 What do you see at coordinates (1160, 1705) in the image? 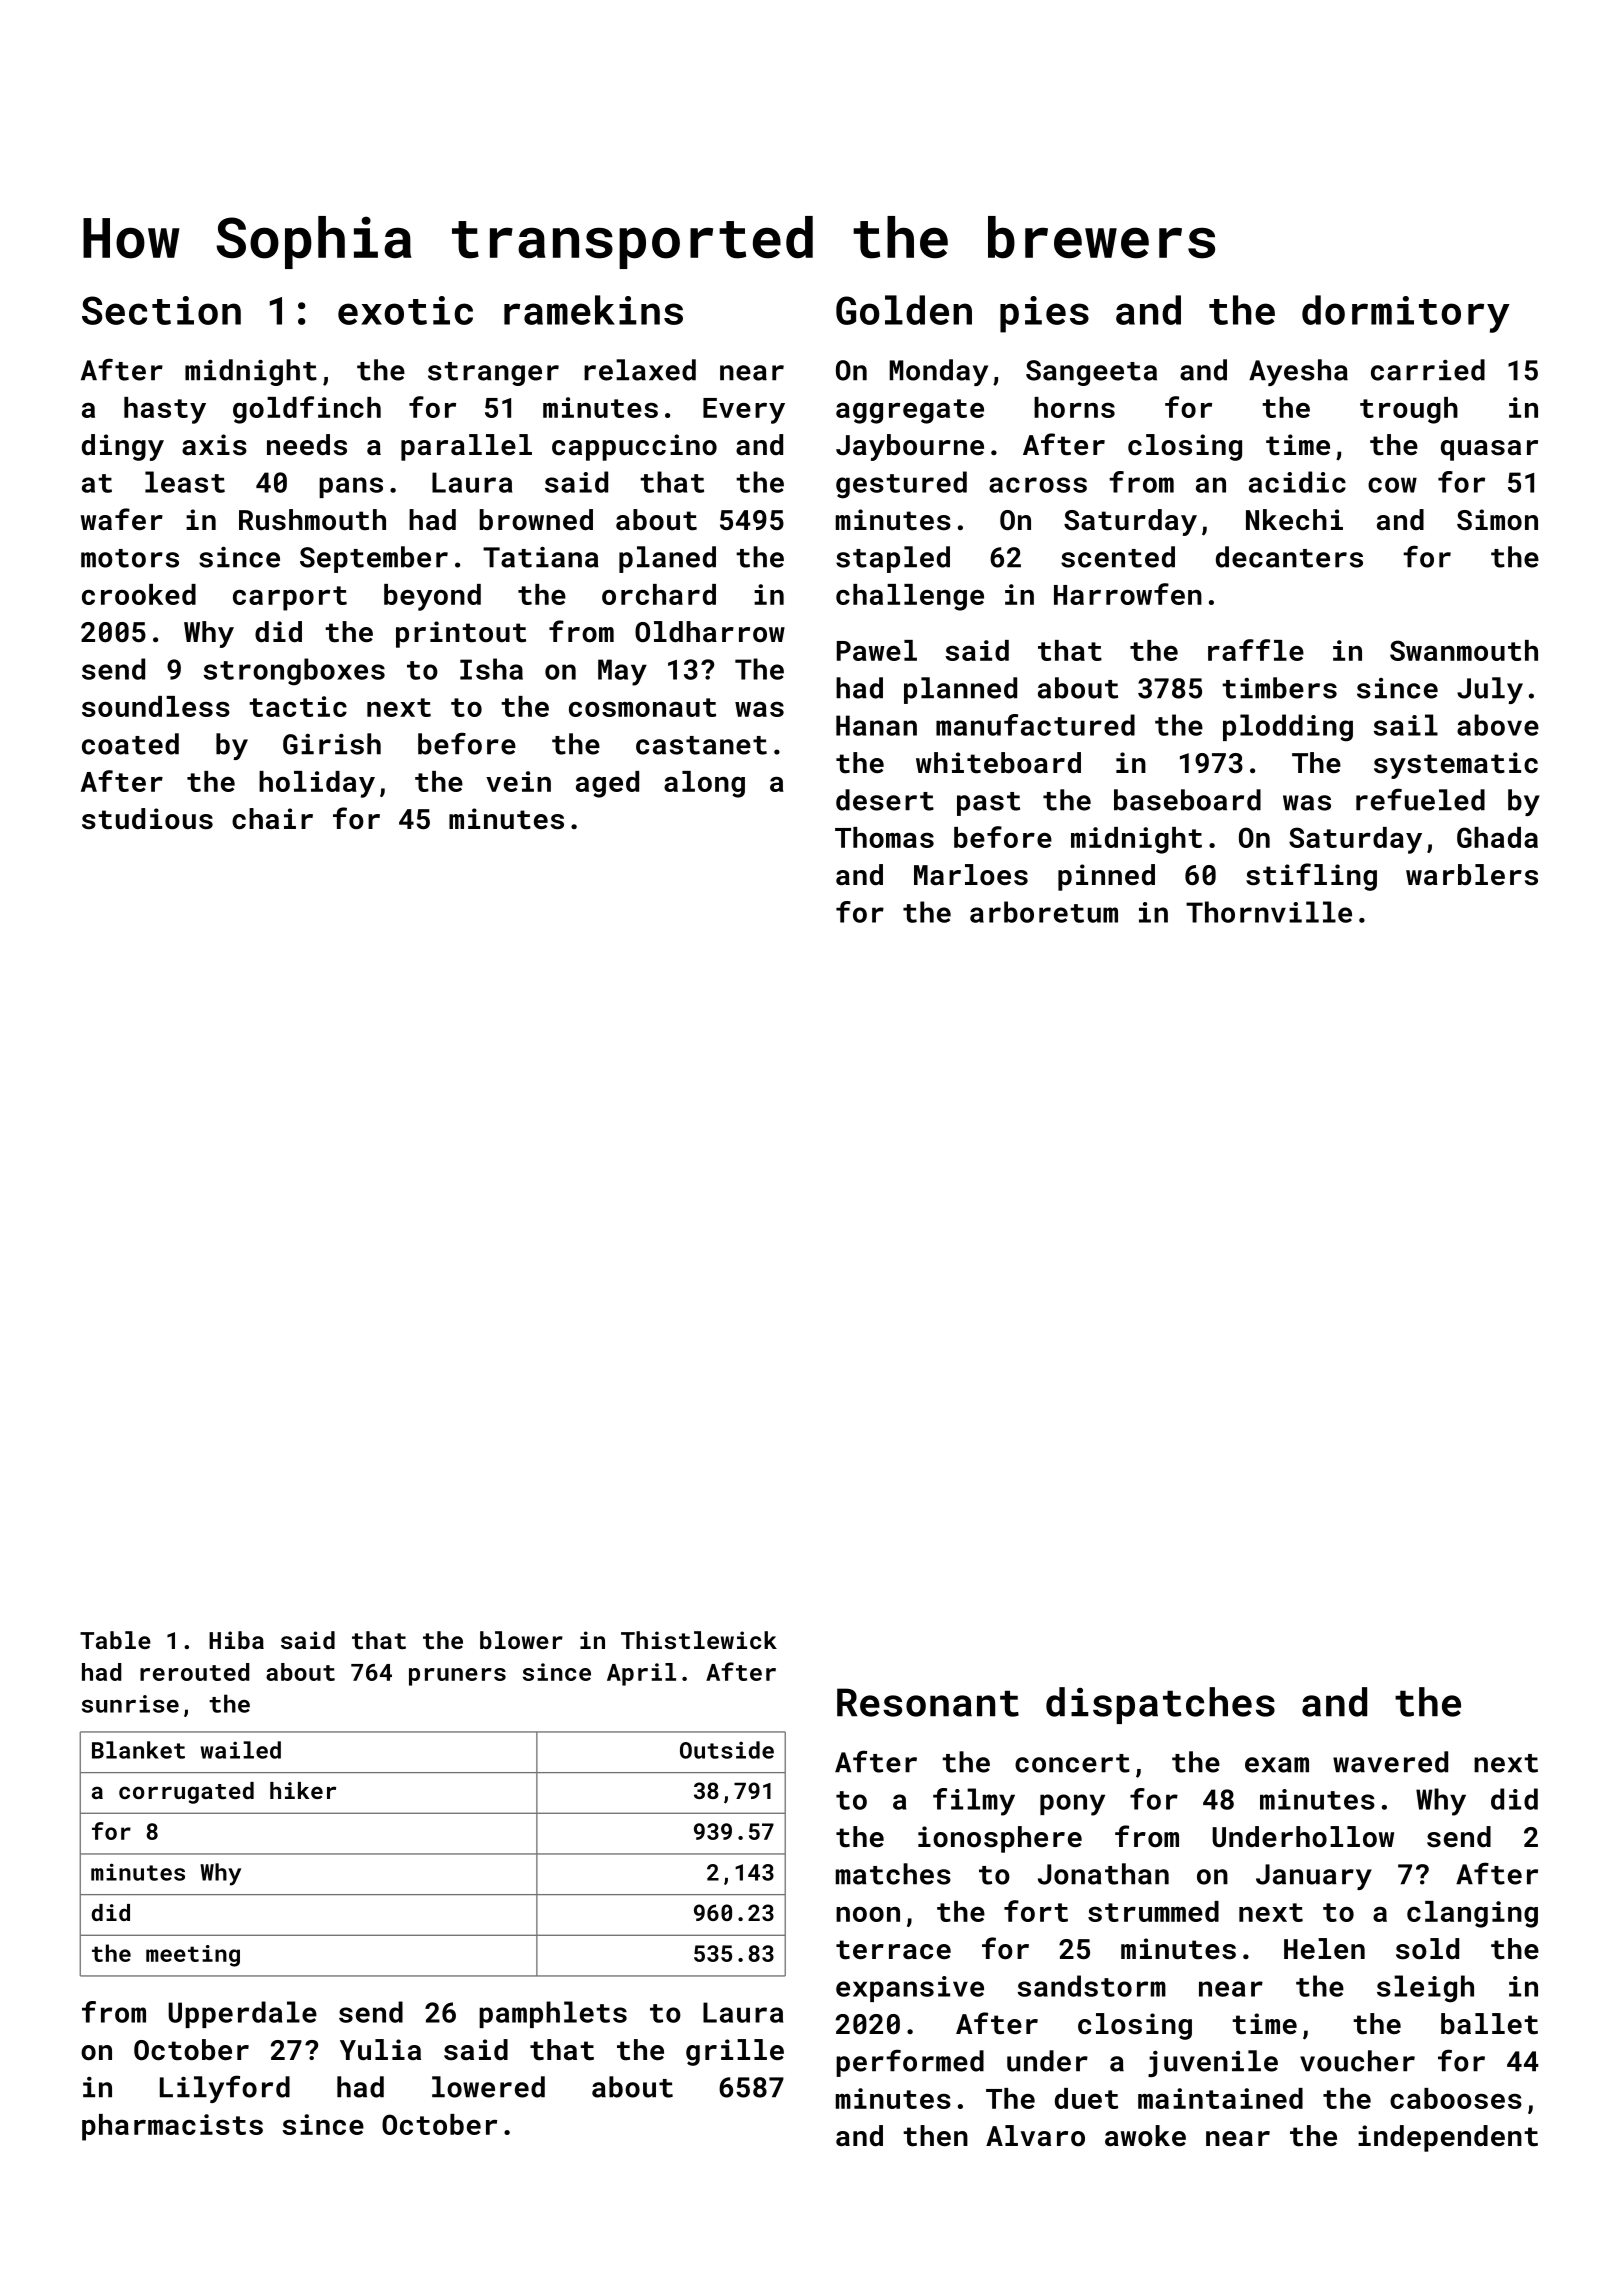
I see `dispatches` at bounding box center [1160, 1705].
